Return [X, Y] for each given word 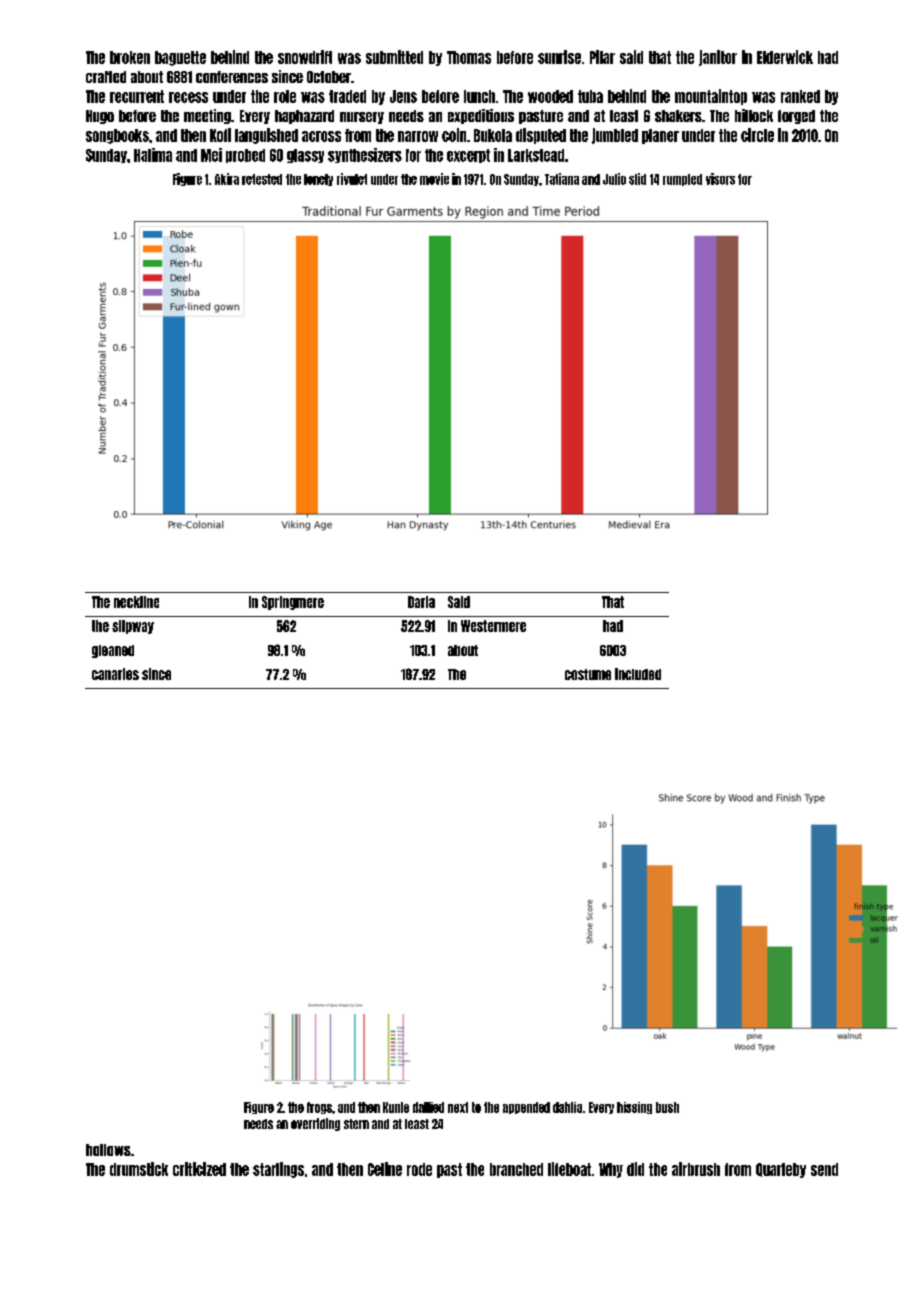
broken [130, 57]
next [458, 1107]
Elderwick [785, 57]
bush [667, 1107]
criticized [199, 1169]
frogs [319, 1108]
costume [588, 674]
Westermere [493, 626]
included [638, 674]
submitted [394, 57]
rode [419, 1169]
